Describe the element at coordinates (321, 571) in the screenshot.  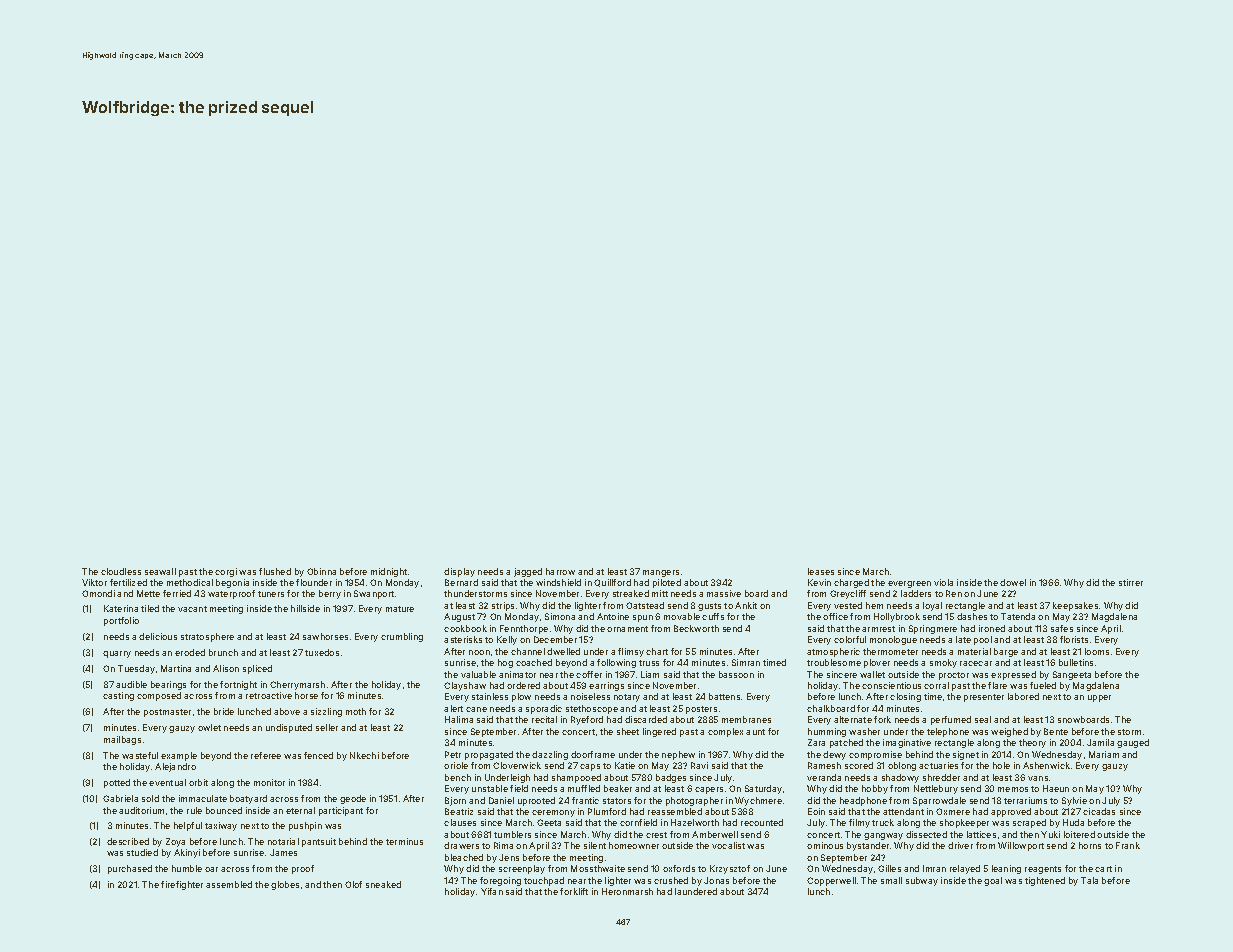
I see `Obinna` at that location.
